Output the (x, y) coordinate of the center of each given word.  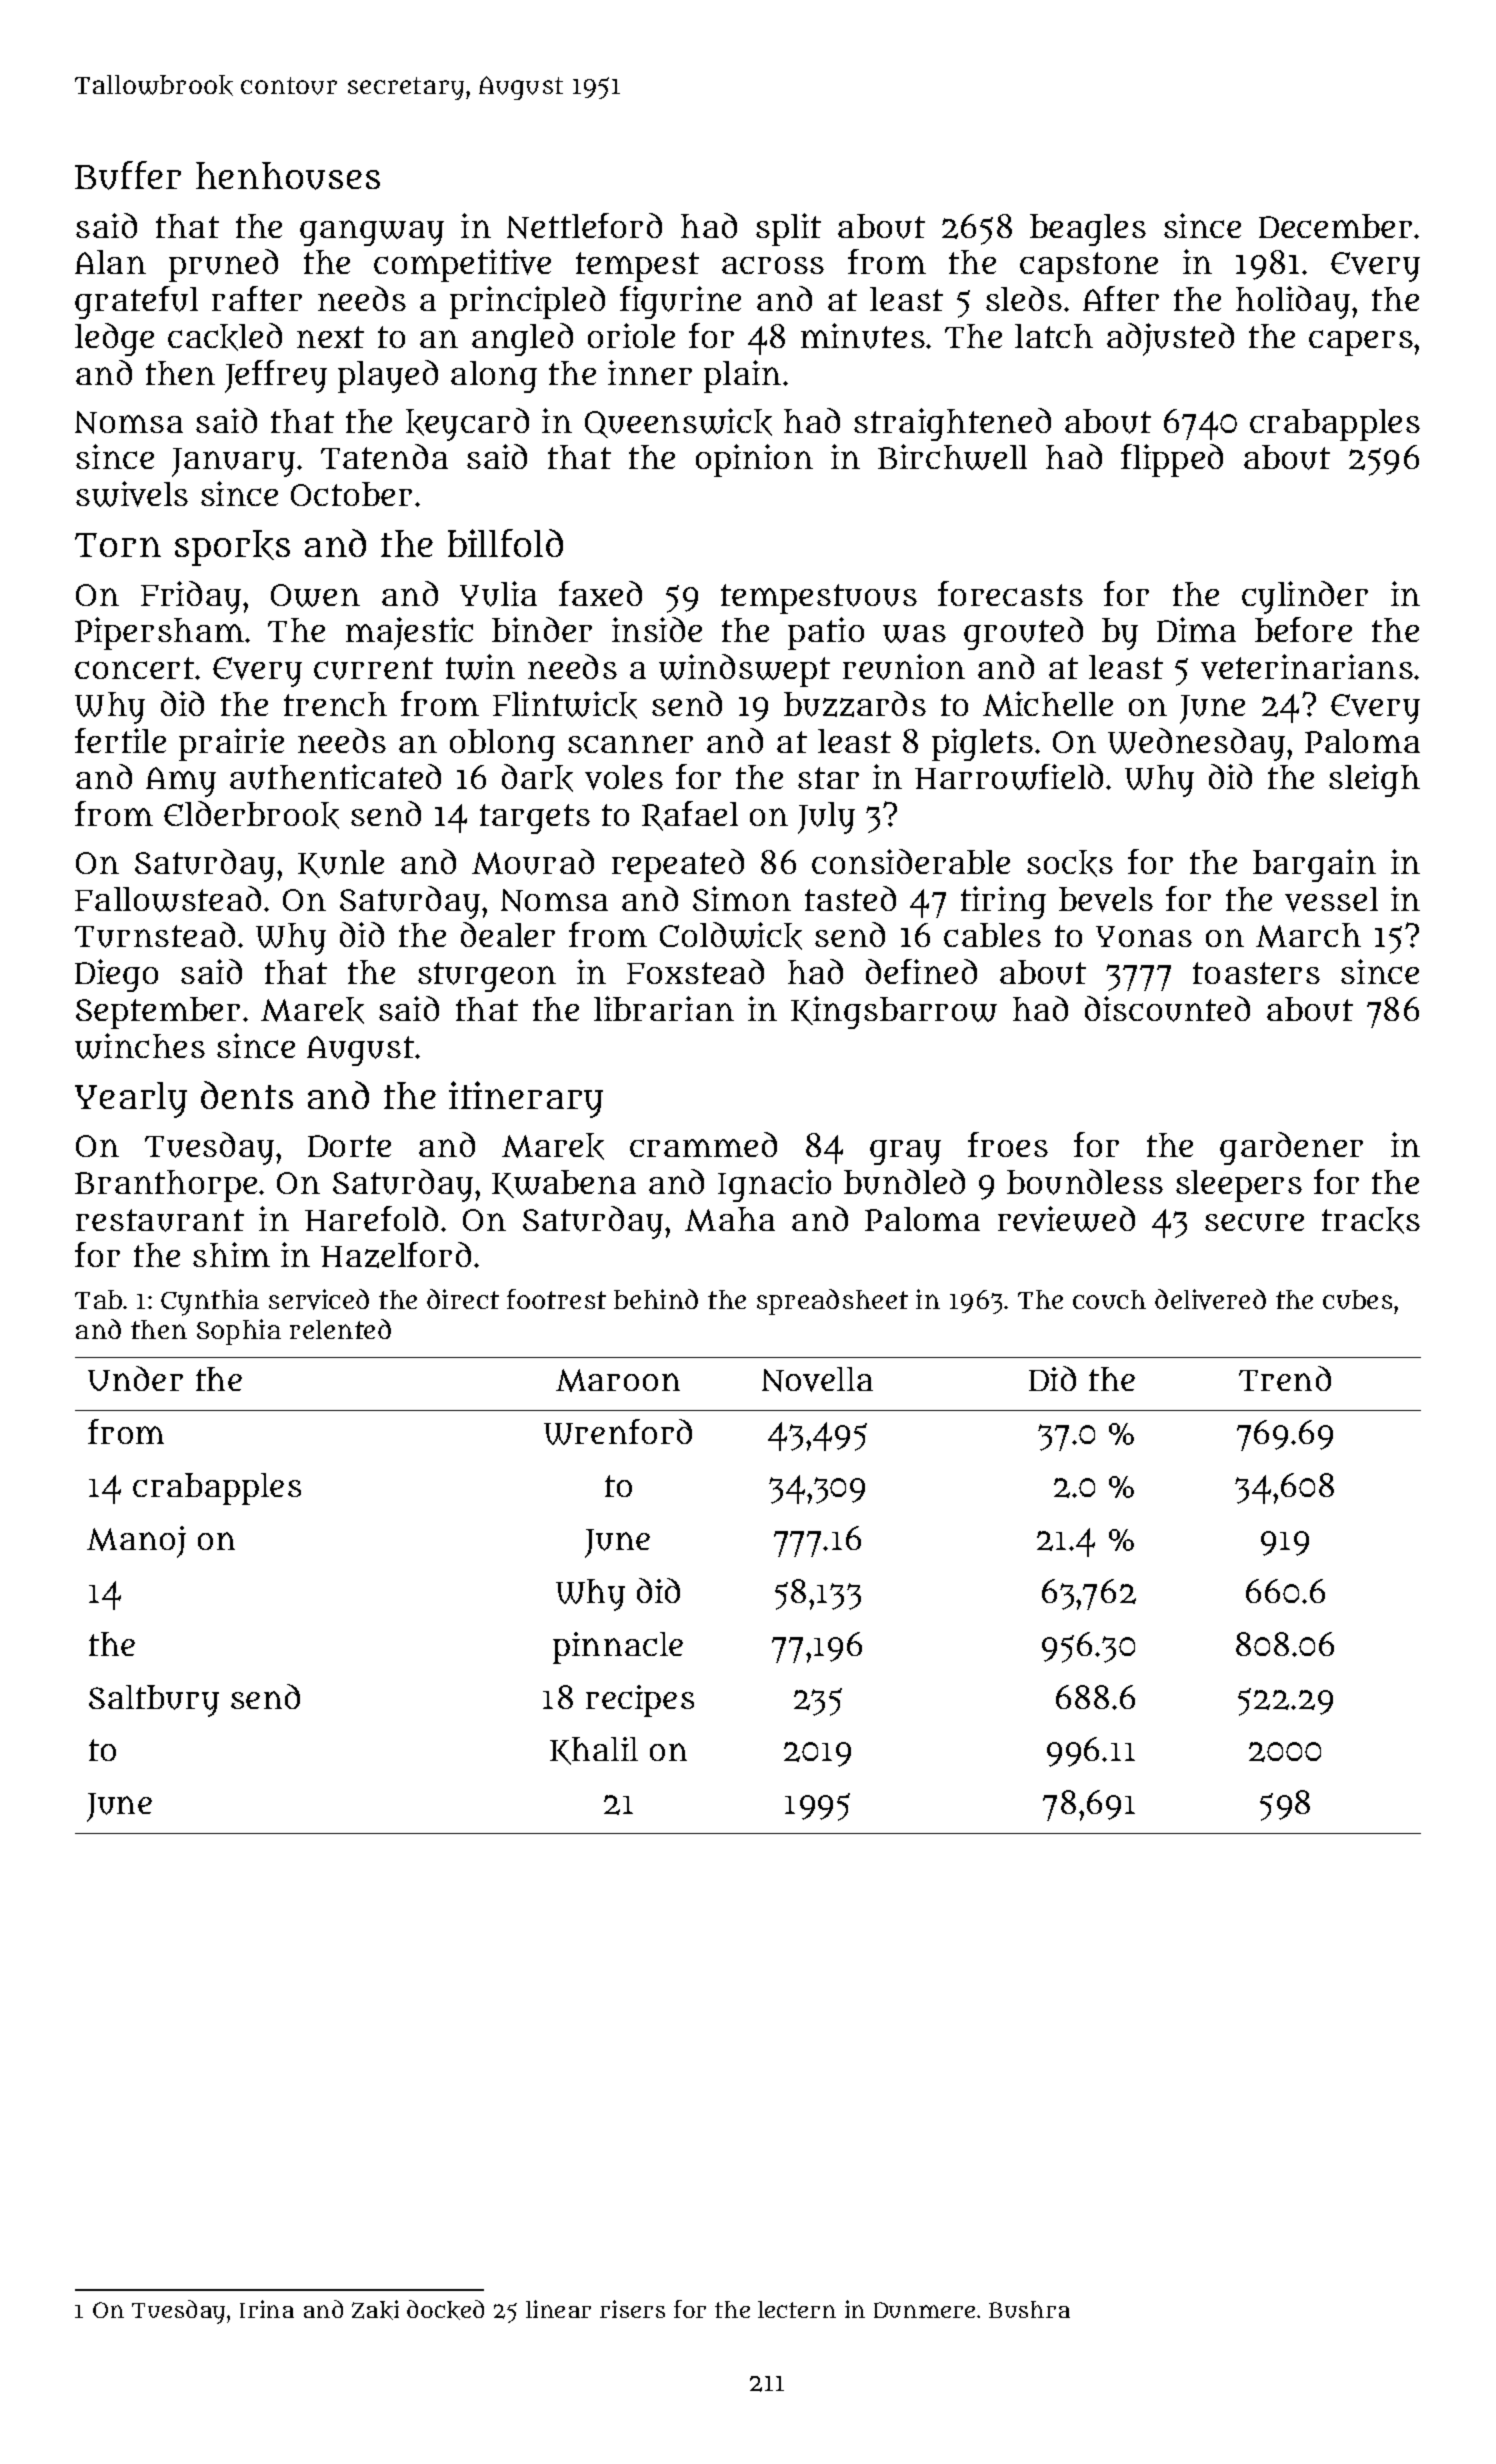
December (1335, 226)
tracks (1371, 1220)
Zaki (375, 2310)
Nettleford (584, 226)
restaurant (160, 1220)
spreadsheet (832, 1302)
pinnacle (618, 1648)
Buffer (128, 175)
